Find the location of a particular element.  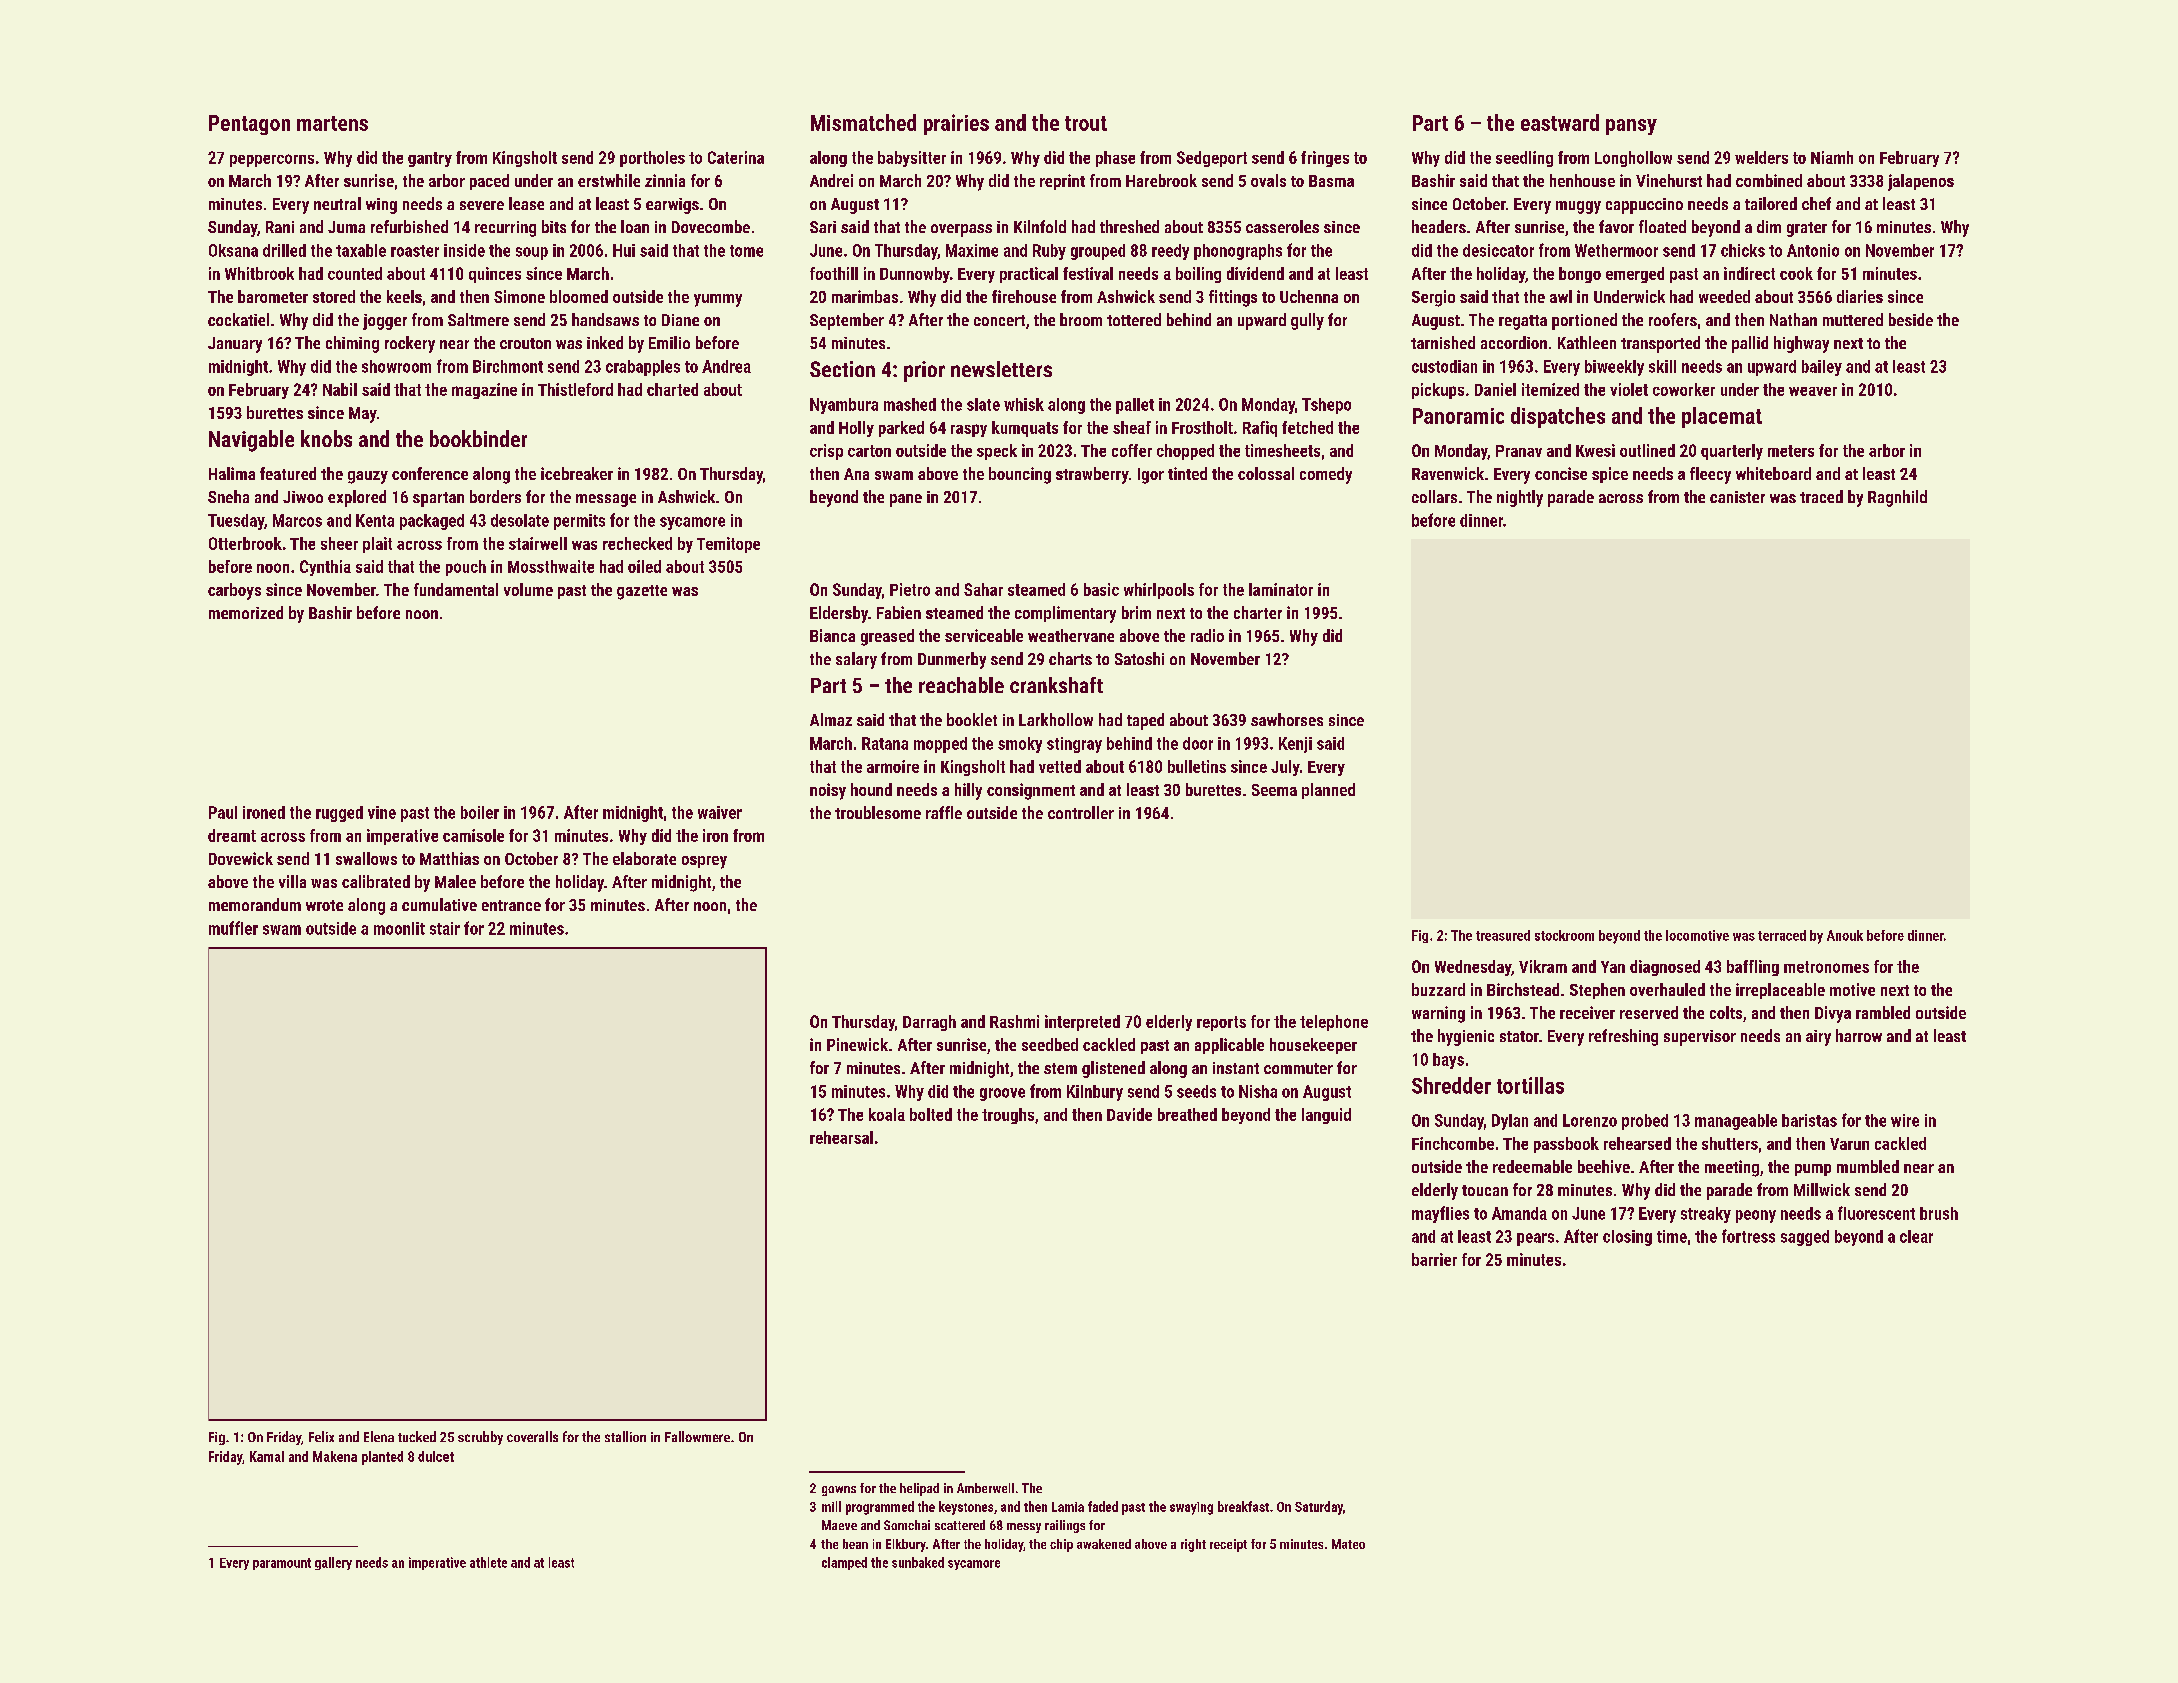

Anouk is located at coordinates (1845, 935).
